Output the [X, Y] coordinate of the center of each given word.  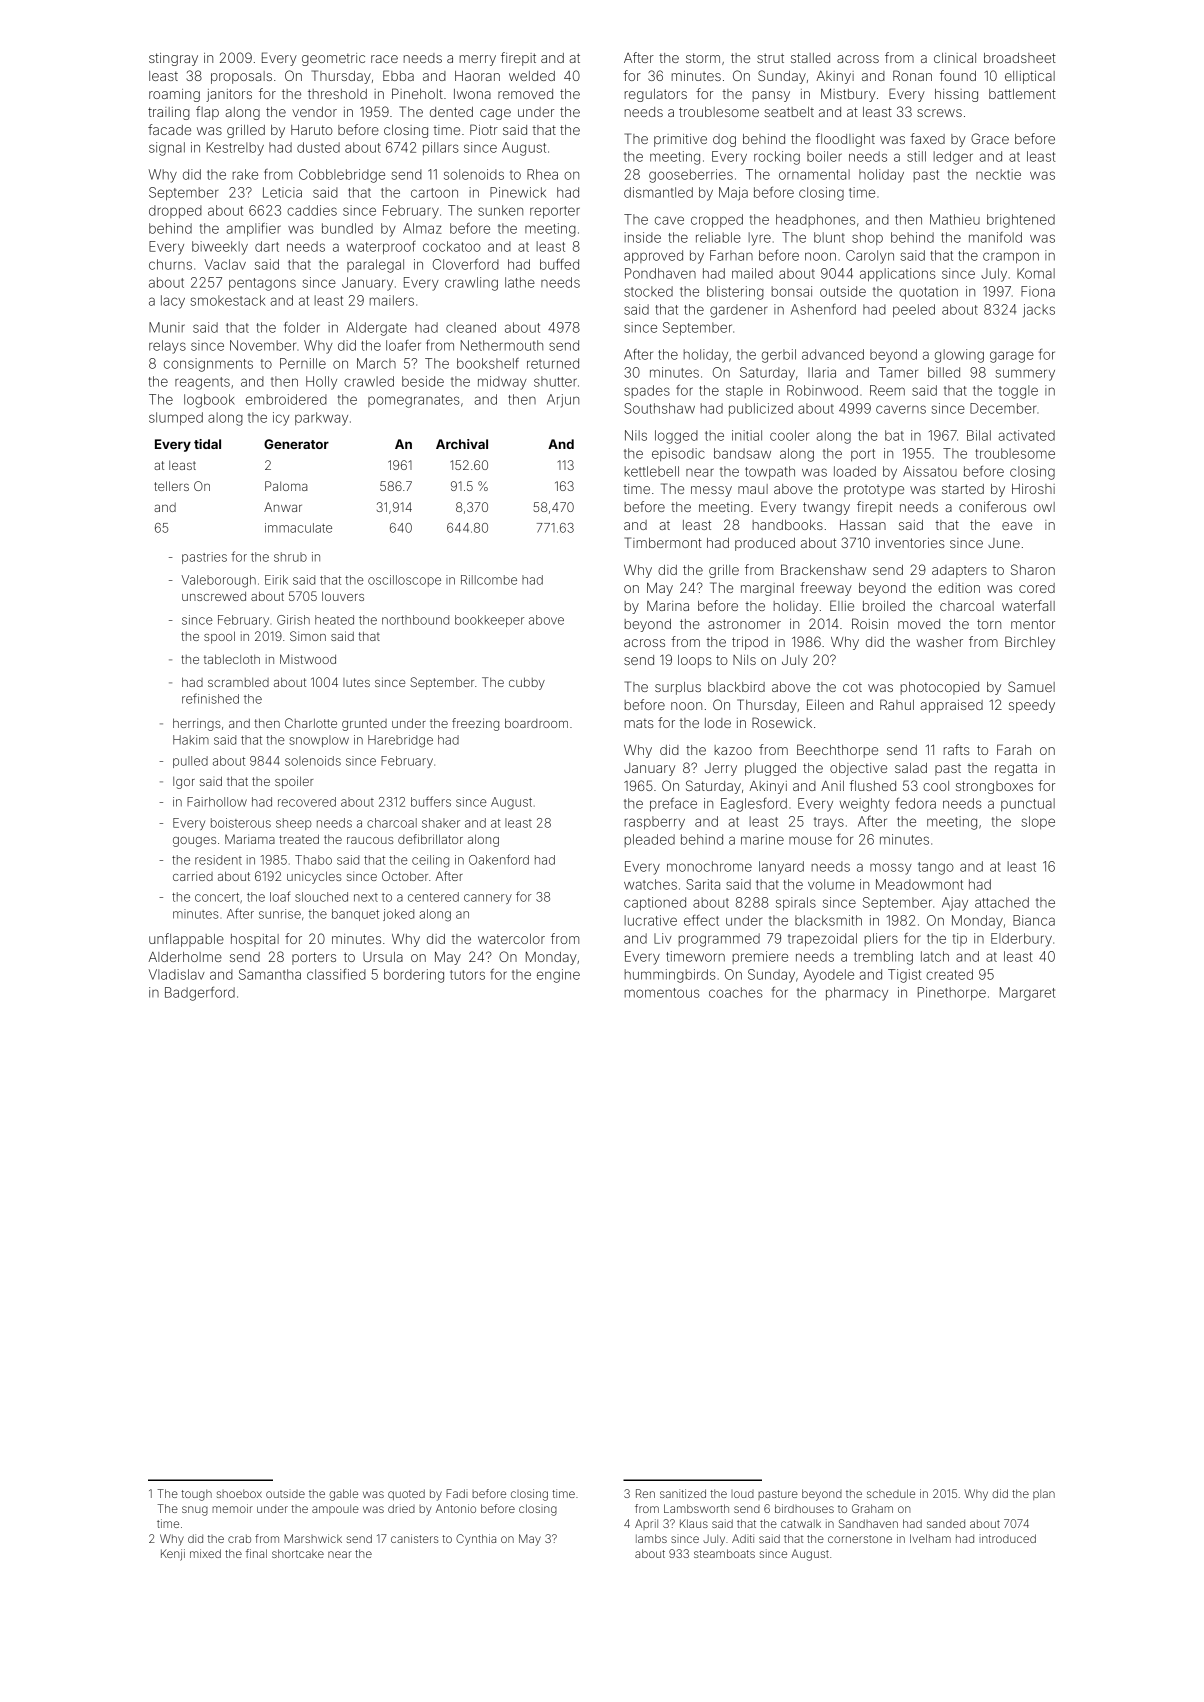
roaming [174, 95]
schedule [891, 1493]
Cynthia [476, 1540]
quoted [406, 1494]
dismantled [658, 192]
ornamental [814, 174]
